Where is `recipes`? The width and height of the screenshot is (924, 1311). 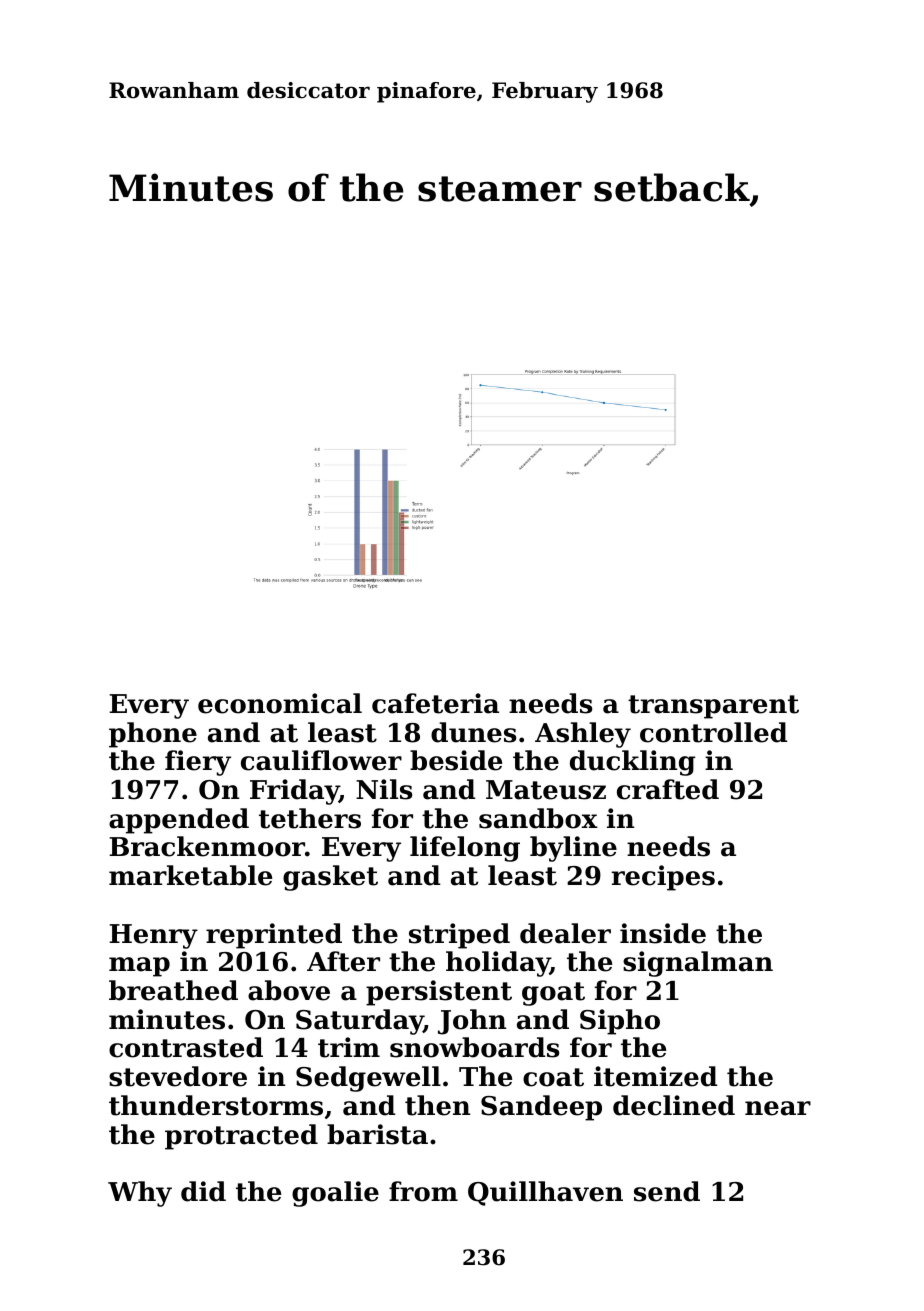 recipes is located at coordinates (663, 878).
